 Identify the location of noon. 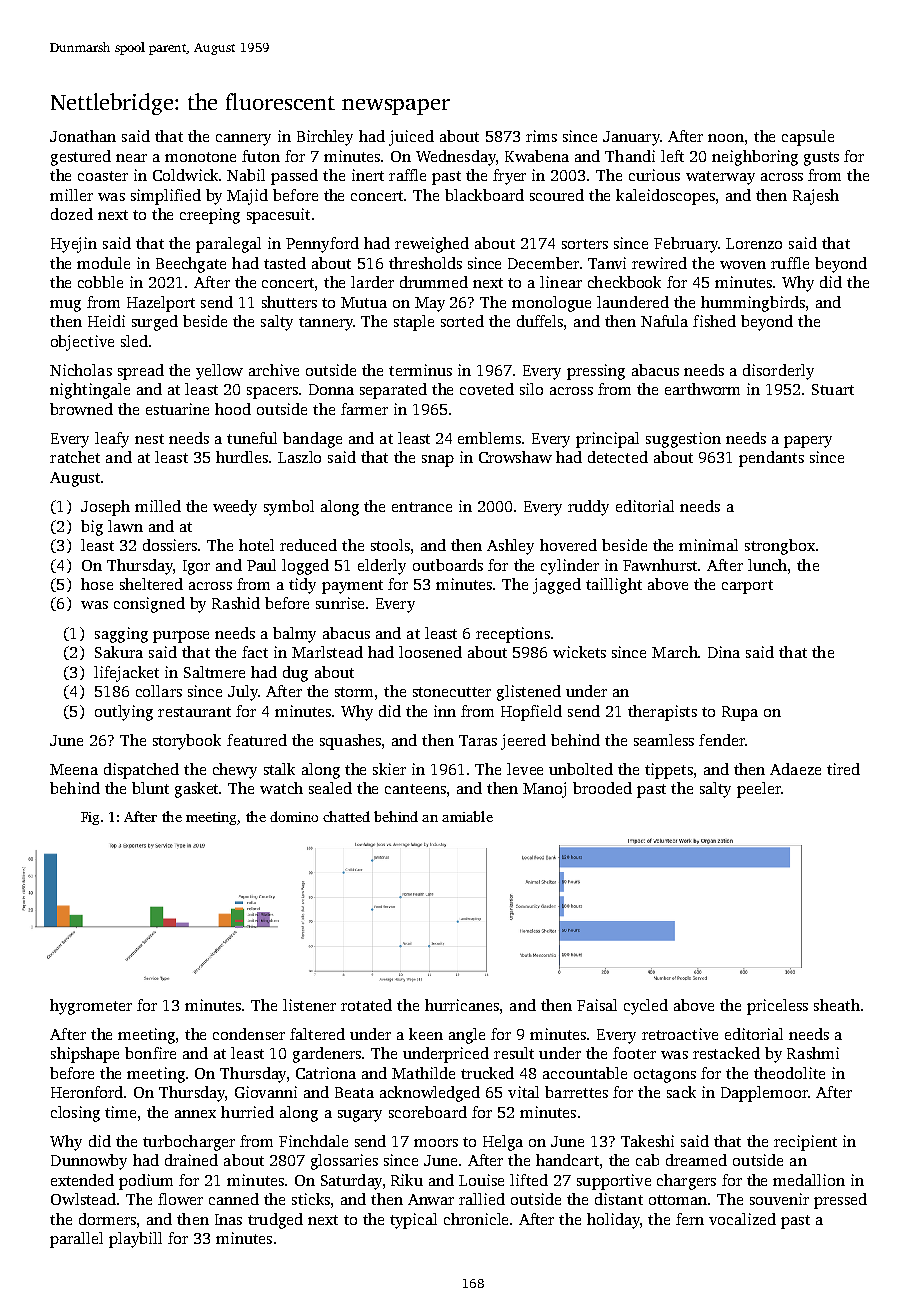
(726, 138).
